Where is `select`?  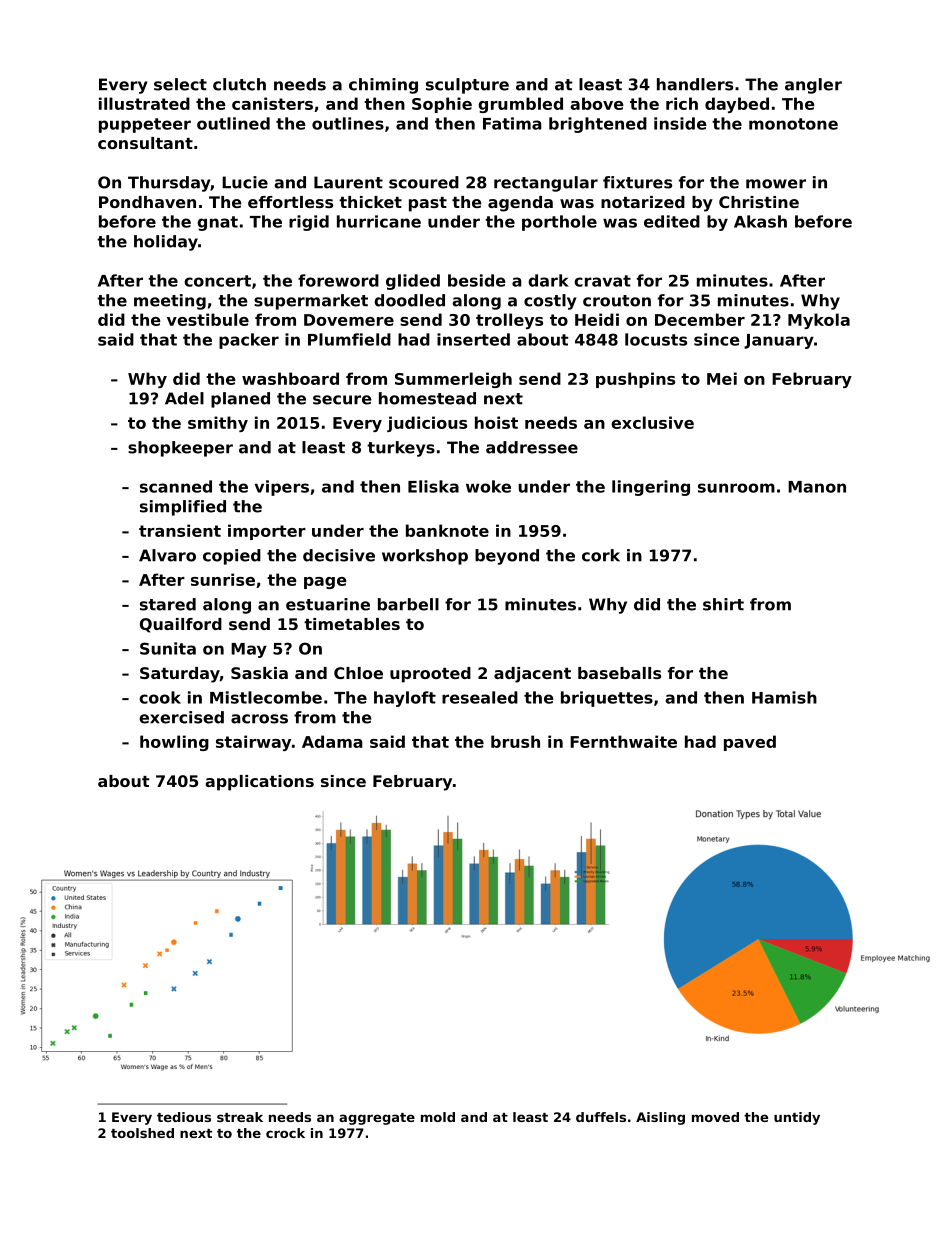 select is located at coordinates (180, 84).
